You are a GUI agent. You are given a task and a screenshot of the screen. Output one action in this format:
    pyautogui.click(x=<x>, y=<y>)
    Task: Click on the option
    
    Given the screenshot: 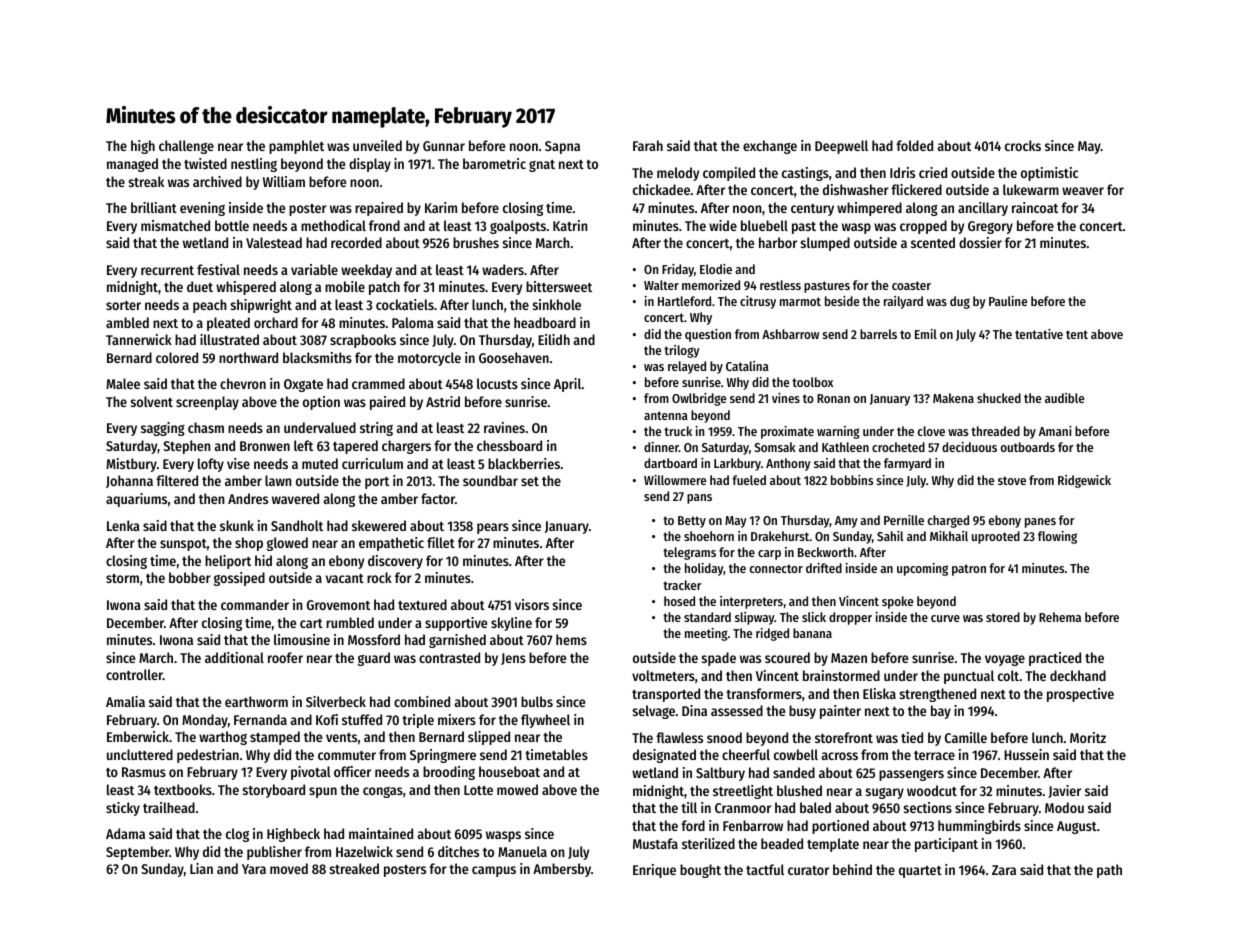 What is the action you would take?
    pyautogui.click(x=321, y=403)
